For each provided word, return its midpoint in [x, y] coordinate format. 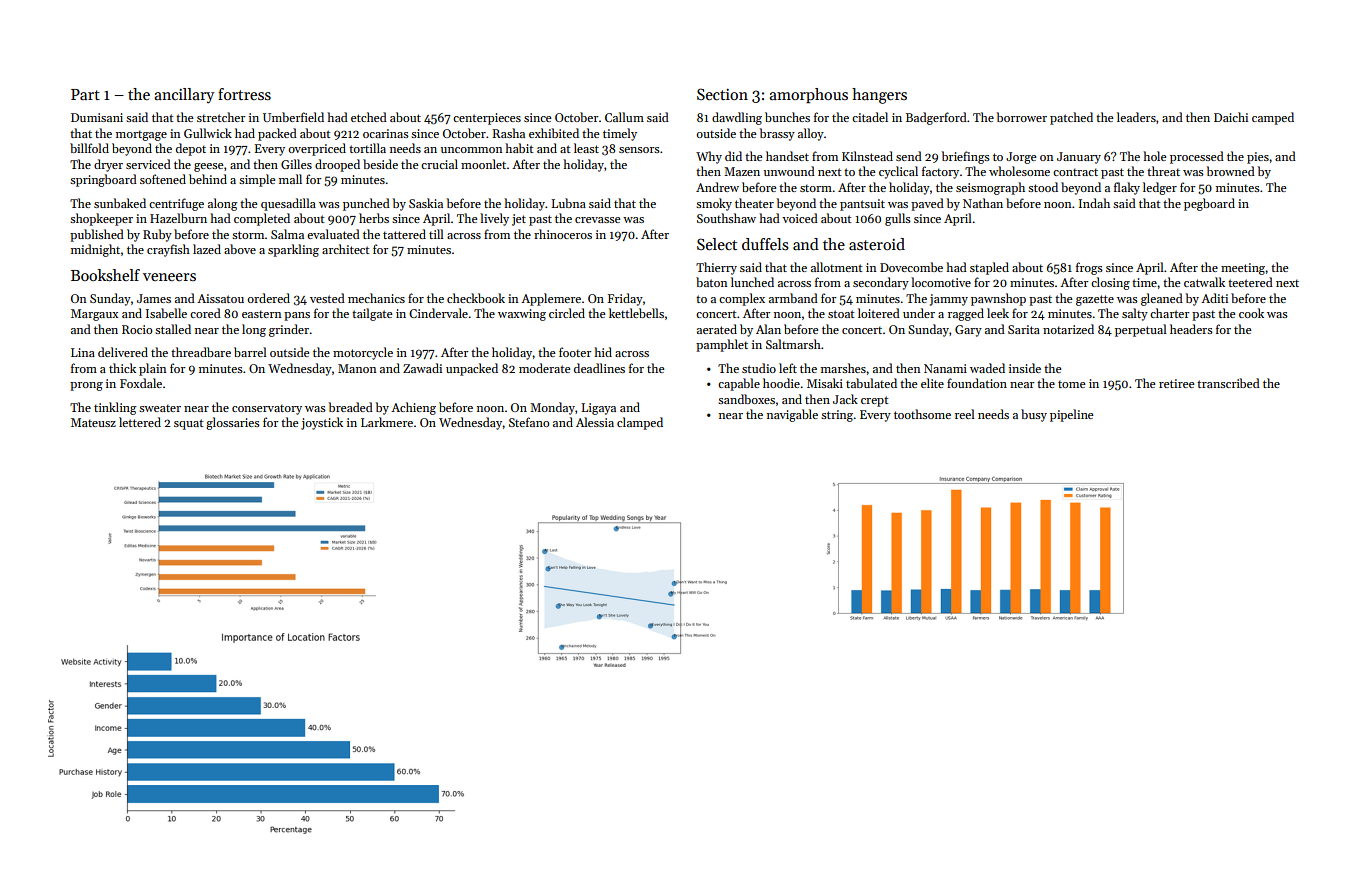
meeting [1243, 269]
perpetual [1141, 330]
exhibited [554, 133]
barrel [250, 352]
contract [1075, 172]
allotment [836, 267]
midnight [95, 250]
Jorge [1021, 158]
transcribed [1228, 383]
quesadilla [288, 204]
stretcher [221, 117]
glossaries [233, 423]
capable [739, 384]
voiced [800, 218]
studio [759, 368]
